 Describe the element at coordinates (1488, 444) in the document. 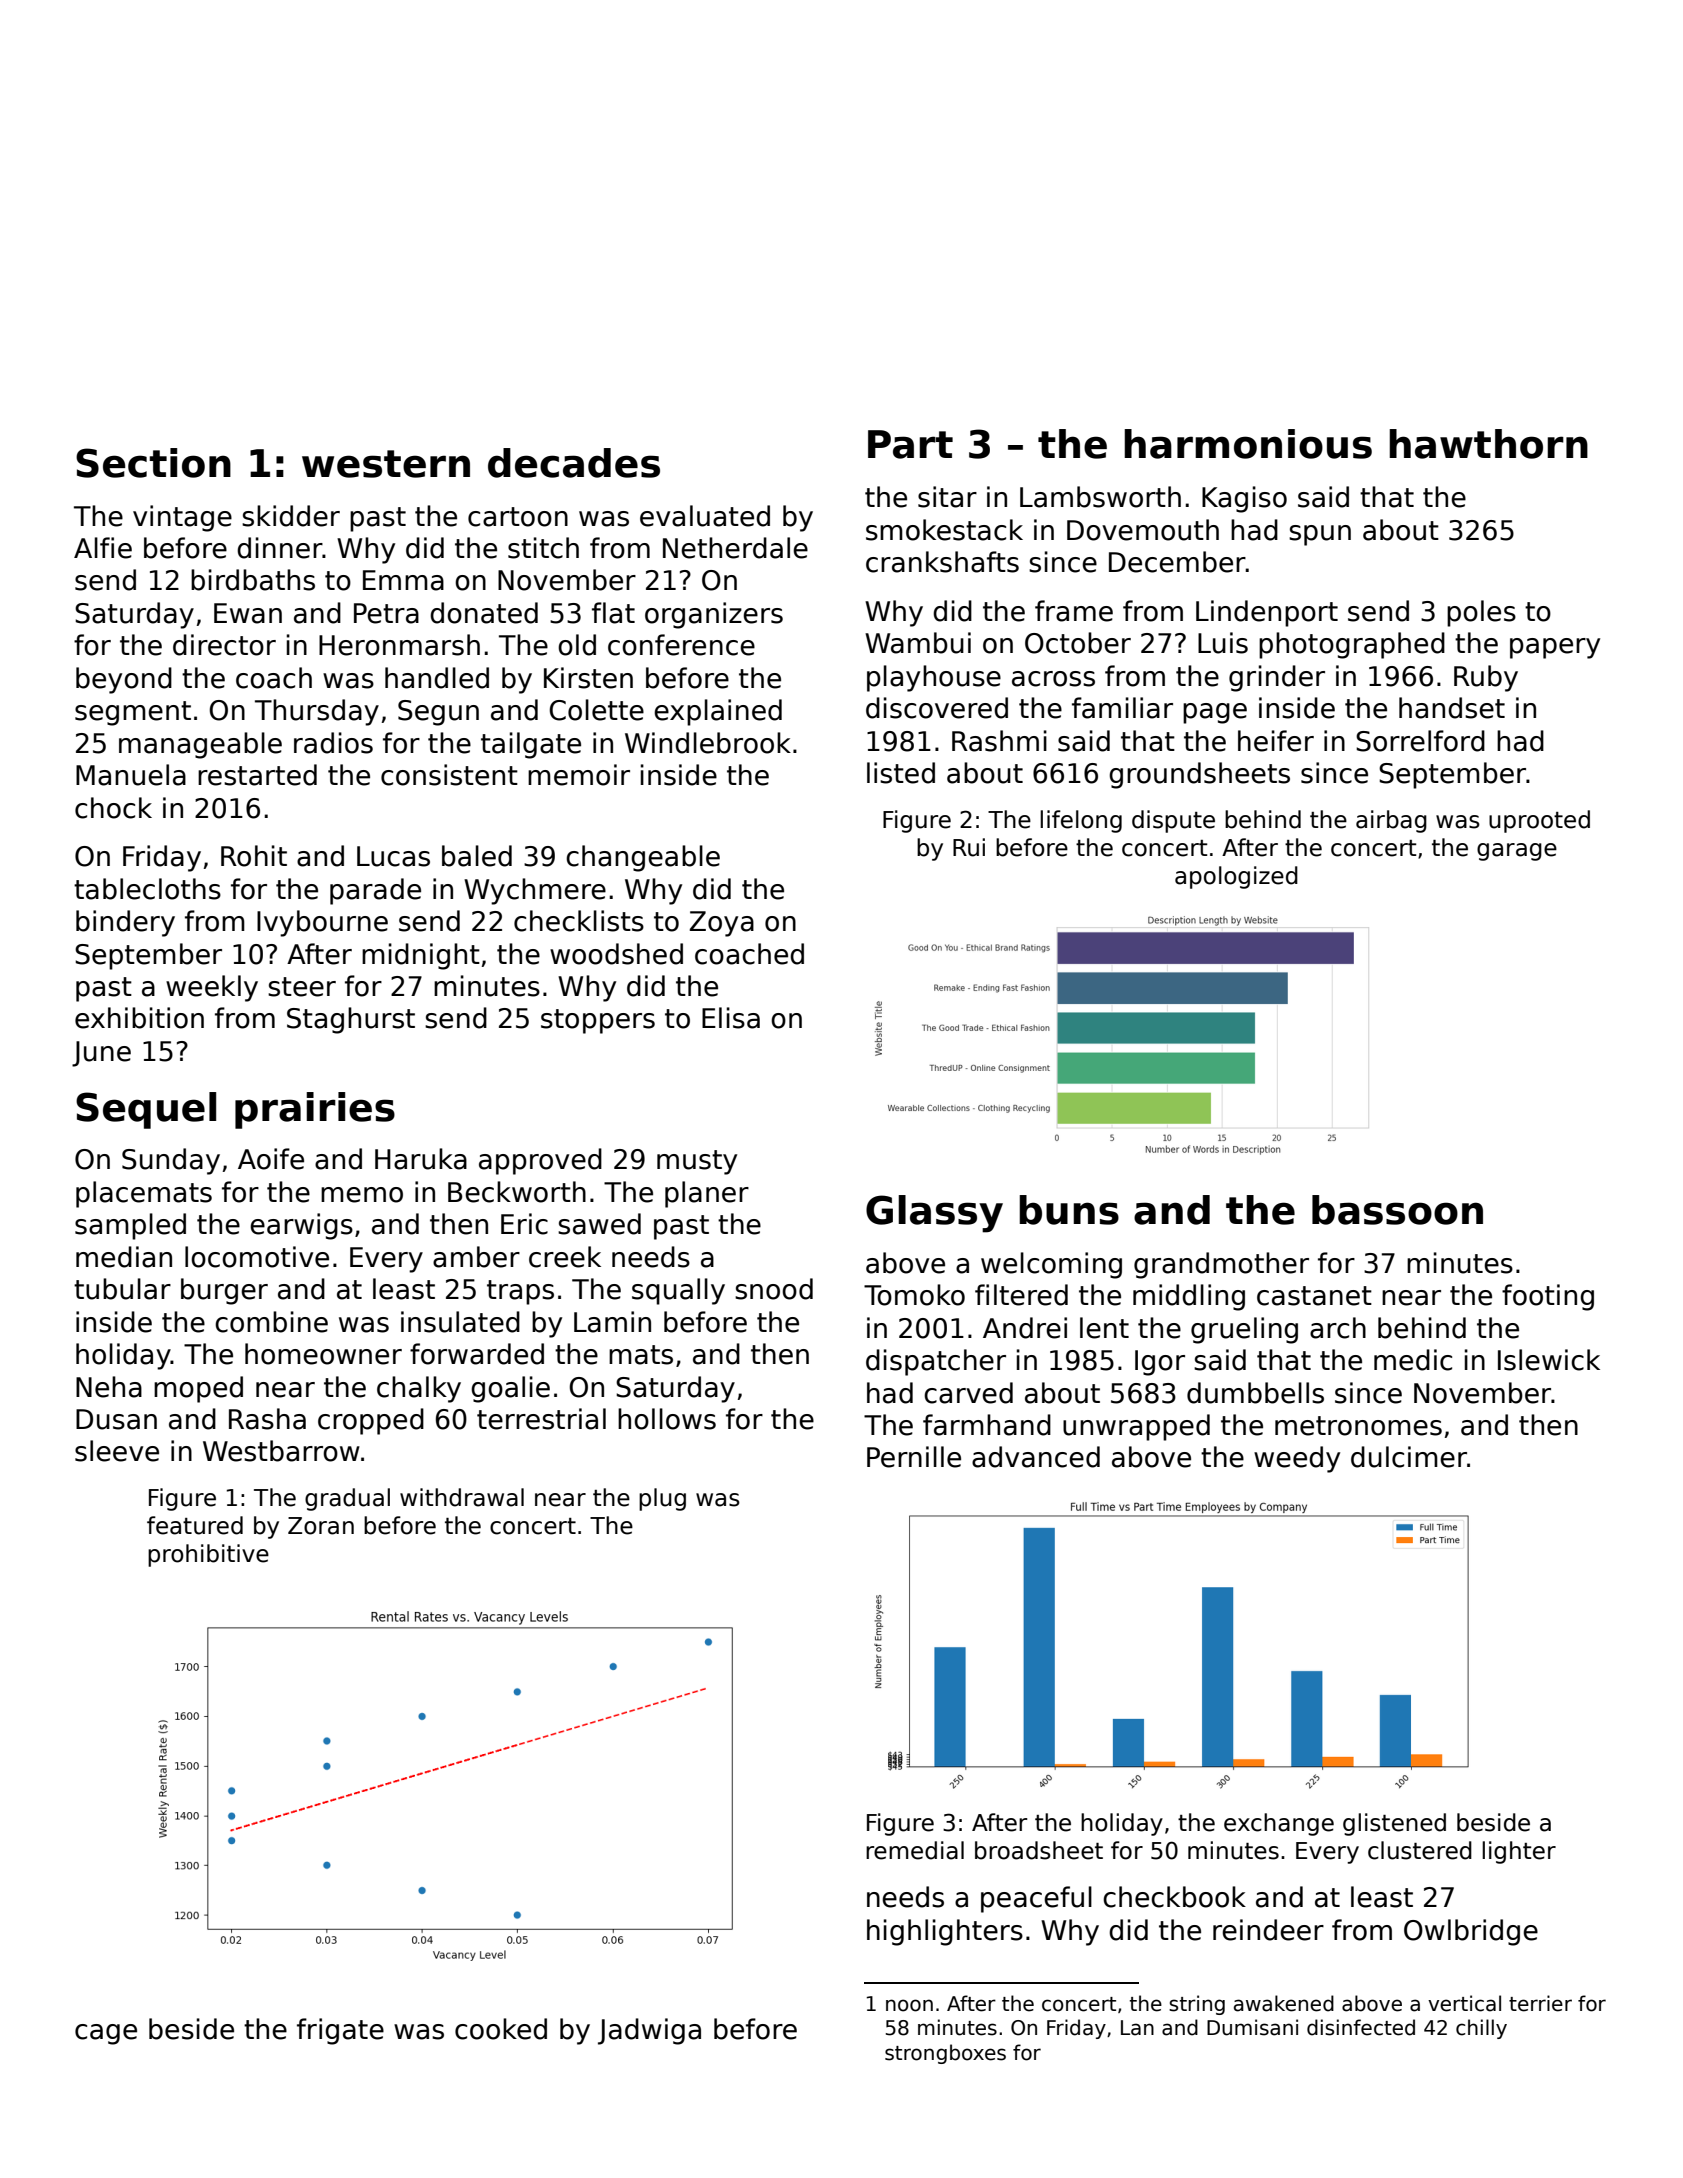

I see `hawthorn` at that location.
